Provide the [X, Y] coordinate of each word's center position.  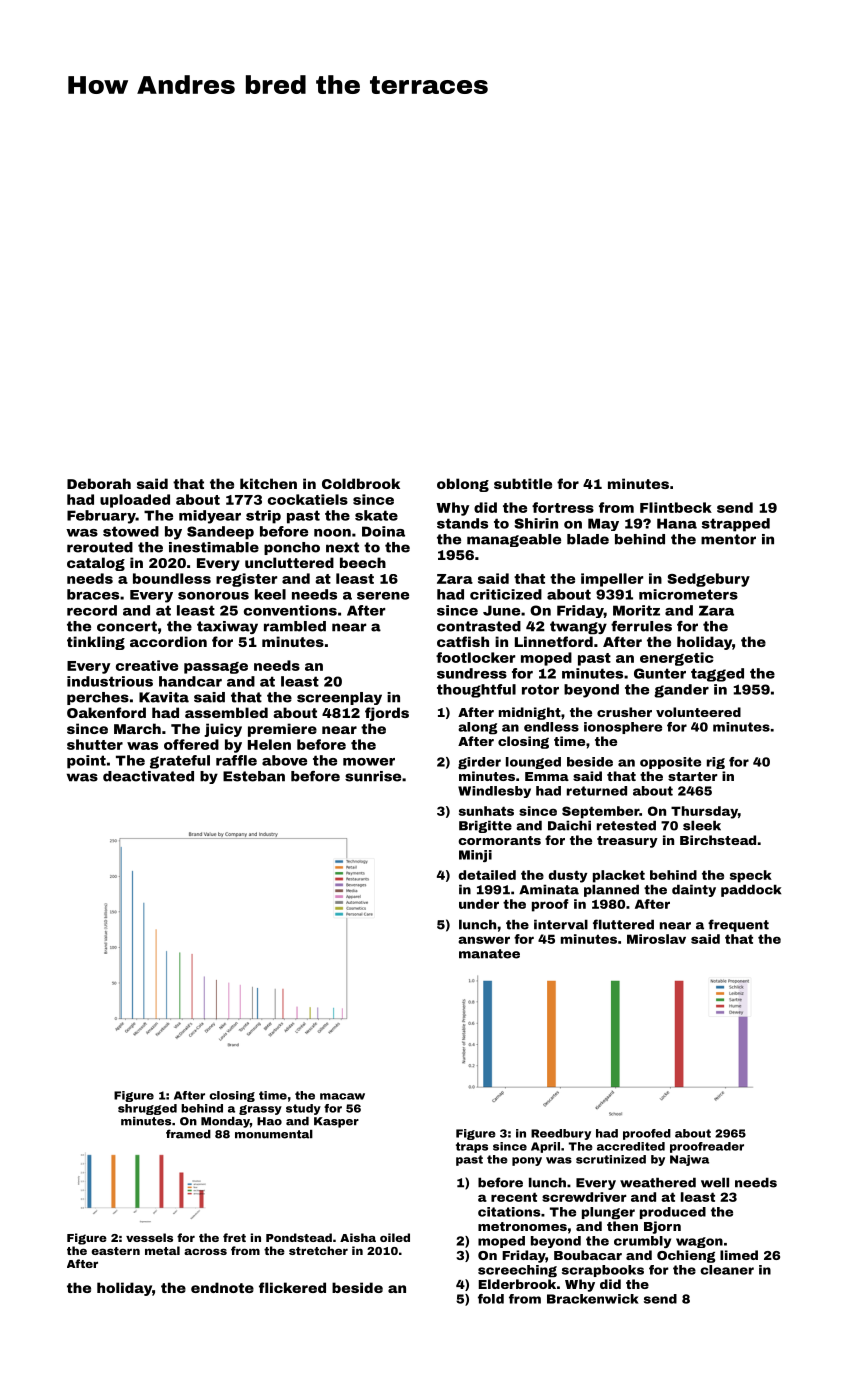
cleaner [727, 1270]
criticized [506, 594]
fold [491, 1299]
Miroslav [656, 939]
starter [693, 776]
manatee [489, 954]
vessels [149, 1237]
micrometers [688, 594]
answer [484, 940]
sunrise [373, 776]
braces [93, 594]
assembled [226, 712]
